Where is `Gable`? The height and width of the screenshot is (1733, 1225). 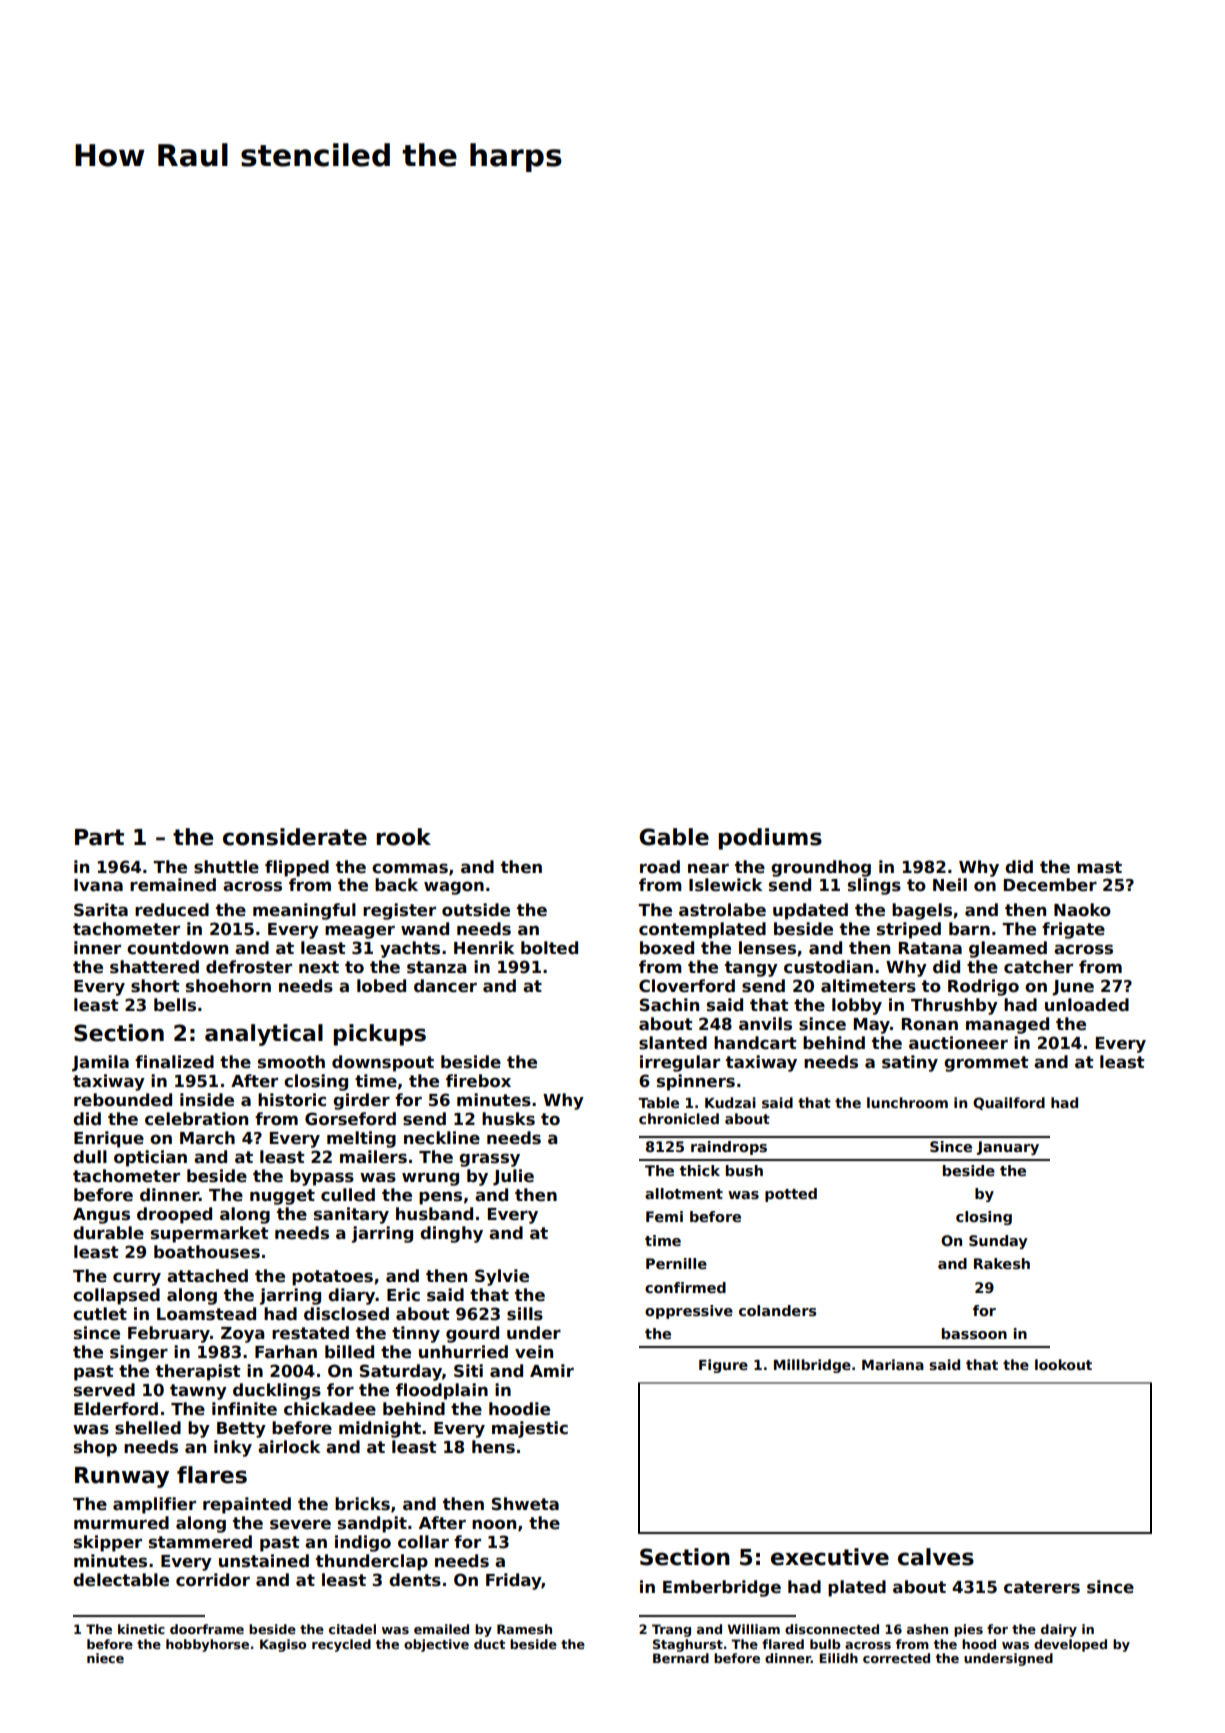
Gable is located at coordinates (674, 837).
